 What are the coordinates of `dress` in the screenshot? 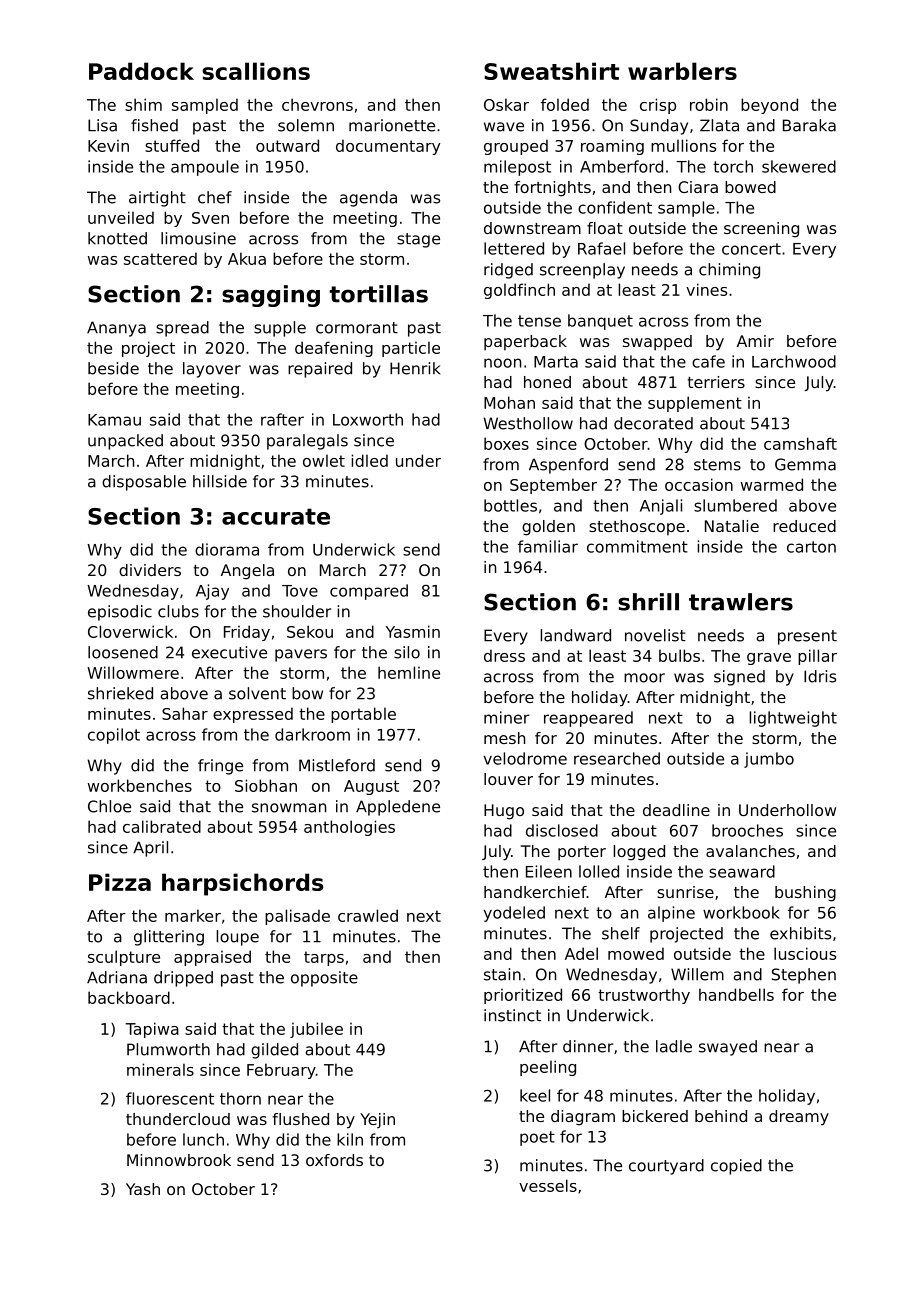 It's located at (504, 655).
